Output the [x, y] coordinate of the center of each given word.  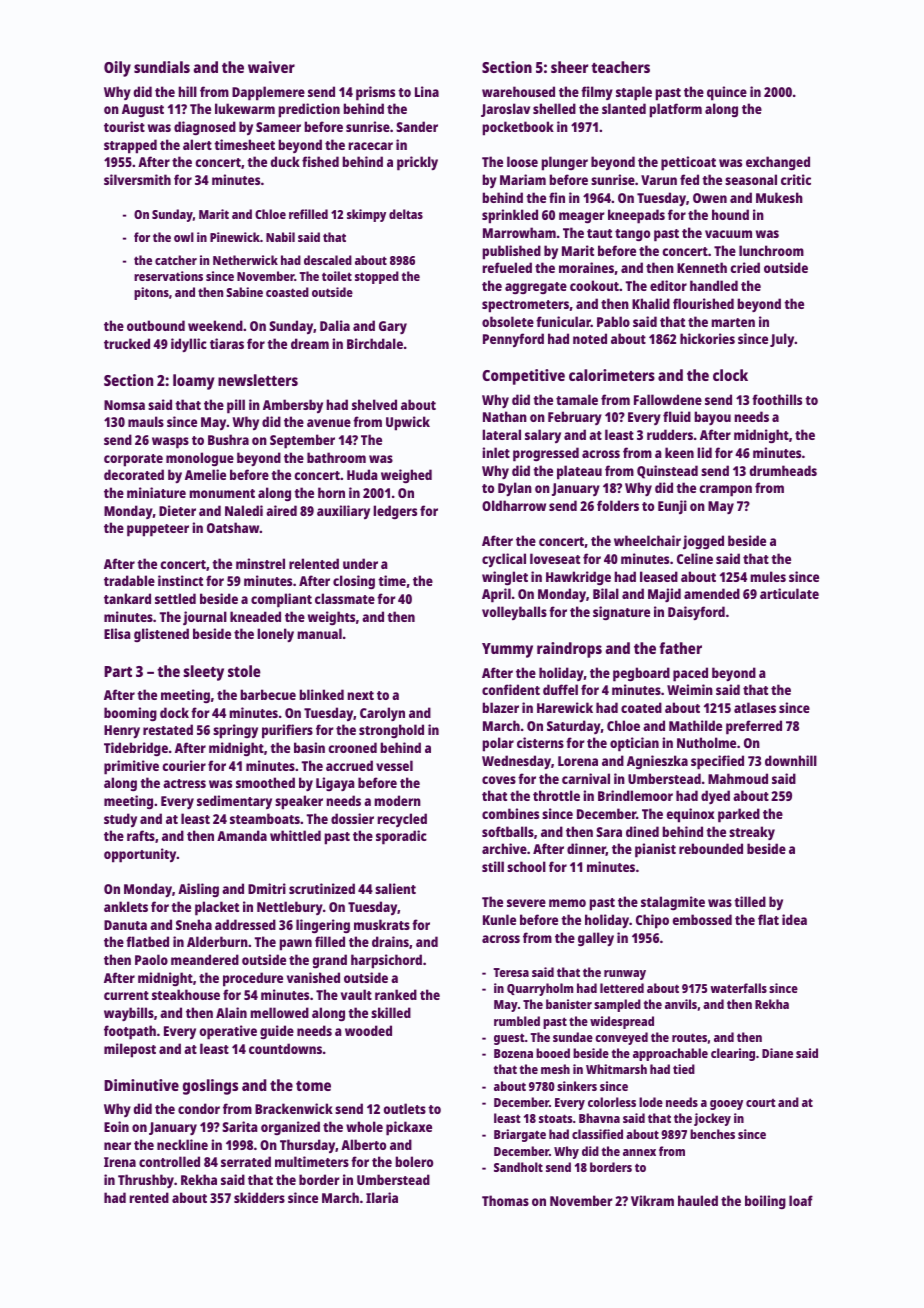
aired [281, 510]
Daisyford [696, 613]
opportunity [140, 855]
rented [149, 1197]
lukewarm [245, 108]
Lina [427, 91]
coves [499, 780]
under [360, 563]
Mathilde [695, 725]
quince [727, 93]
